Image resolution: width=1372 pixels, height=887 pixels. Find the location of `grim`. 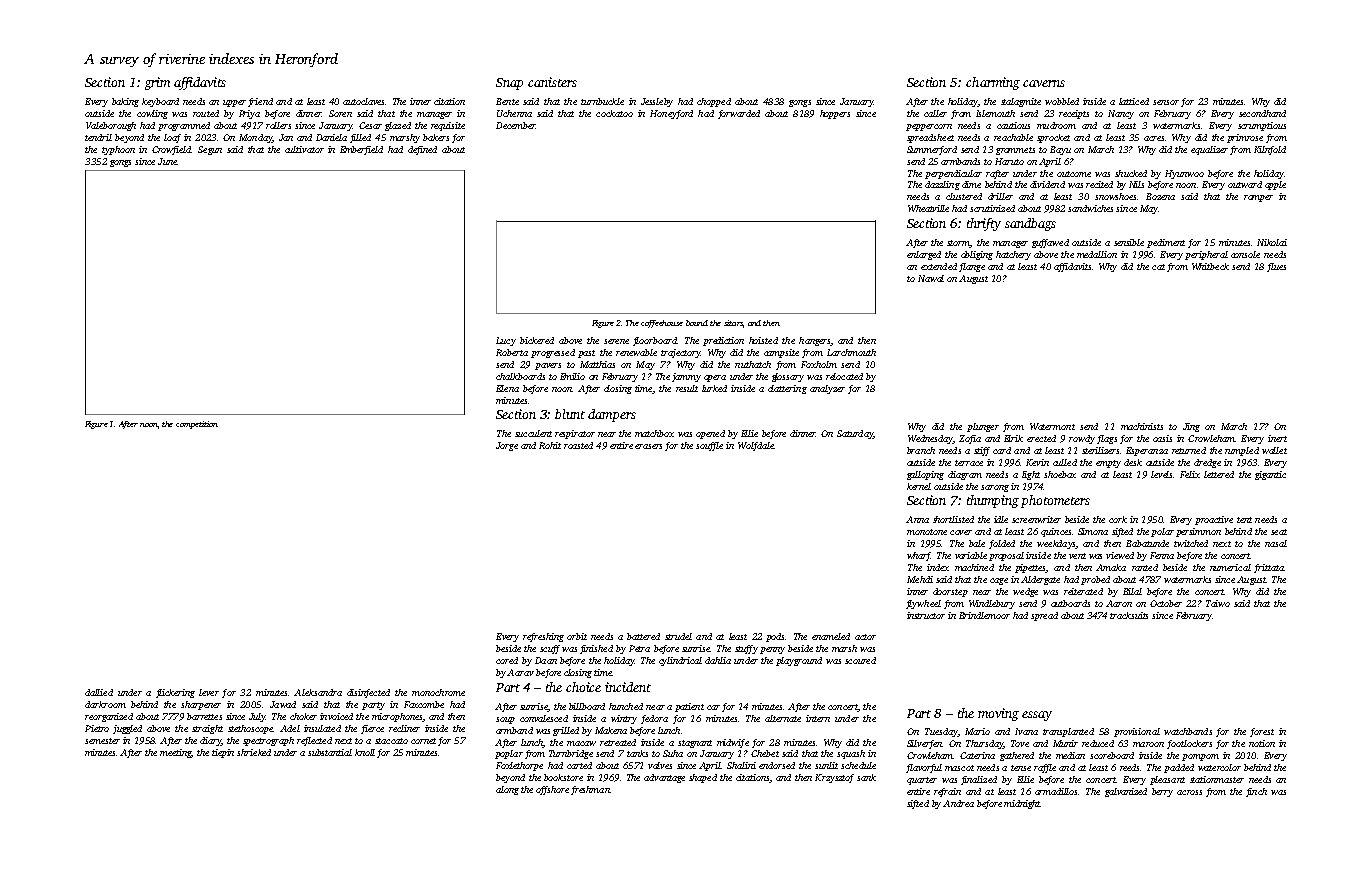

grim is located at coordinates (157, 83).
